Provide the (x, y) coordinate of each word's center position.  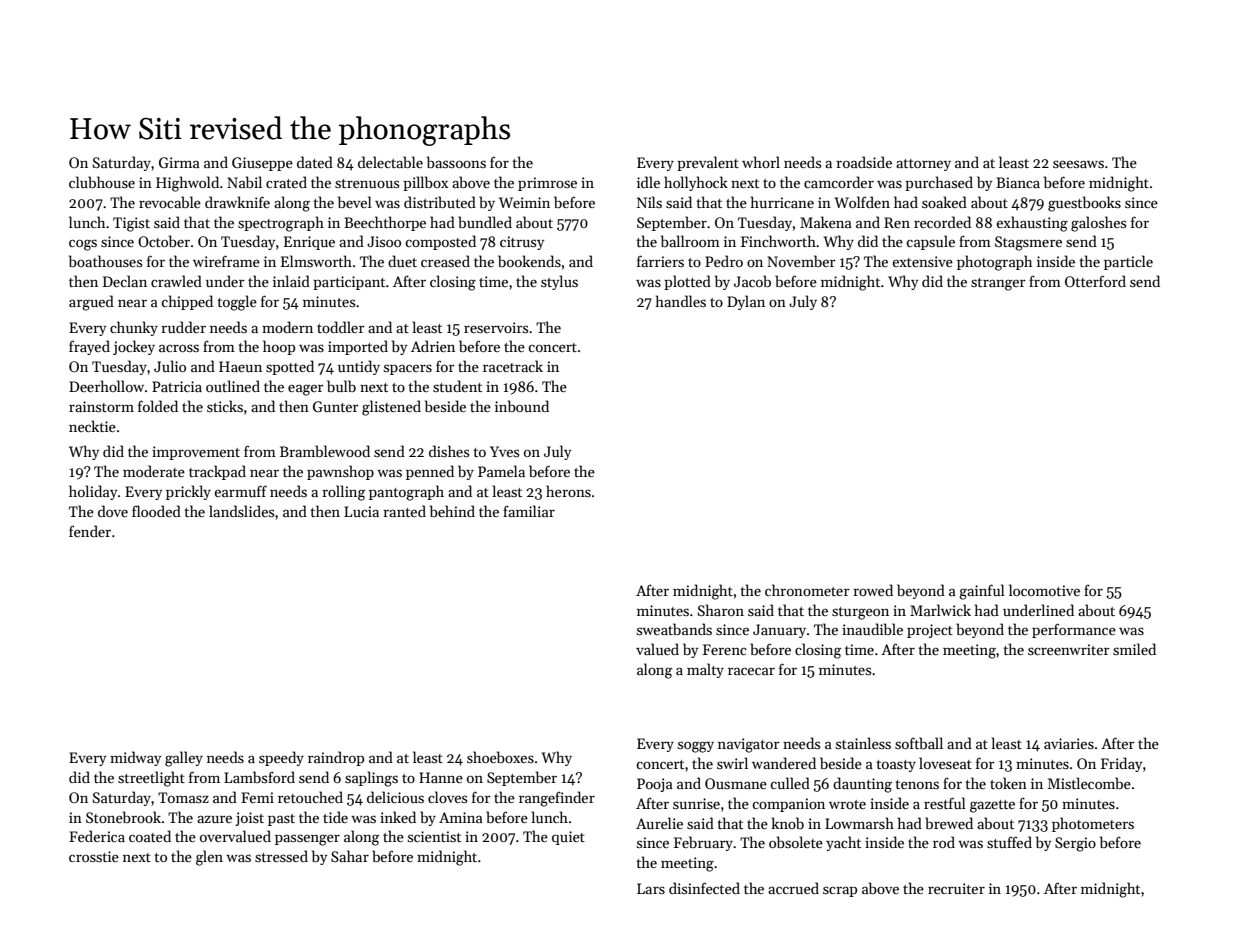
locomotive (1044, 590)
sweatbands (674, 629)
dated (315, 162)
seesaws (1078, 164)
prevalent (708, 163)
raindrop (336, 758)
